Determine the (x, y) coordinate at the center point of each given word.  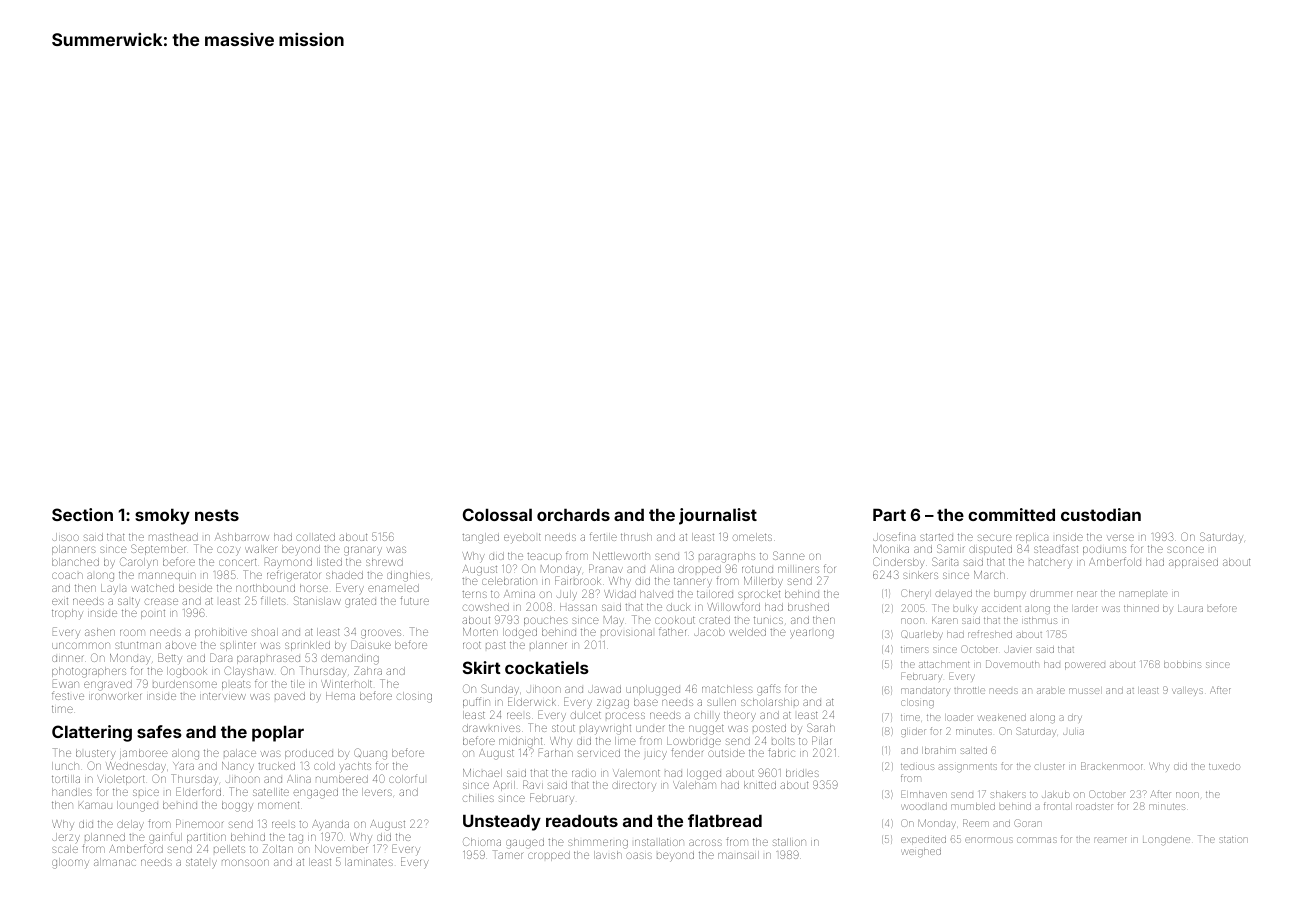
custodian (1101, 514)
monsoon (245, 862)
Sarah (821, 727)
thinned (1141, 609)
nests (217, 515)
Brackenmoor (1112, 766)
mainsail (738, 855)
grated (360, 603)
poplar (278, 733)
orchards (573, 514)
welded (747, 632)
